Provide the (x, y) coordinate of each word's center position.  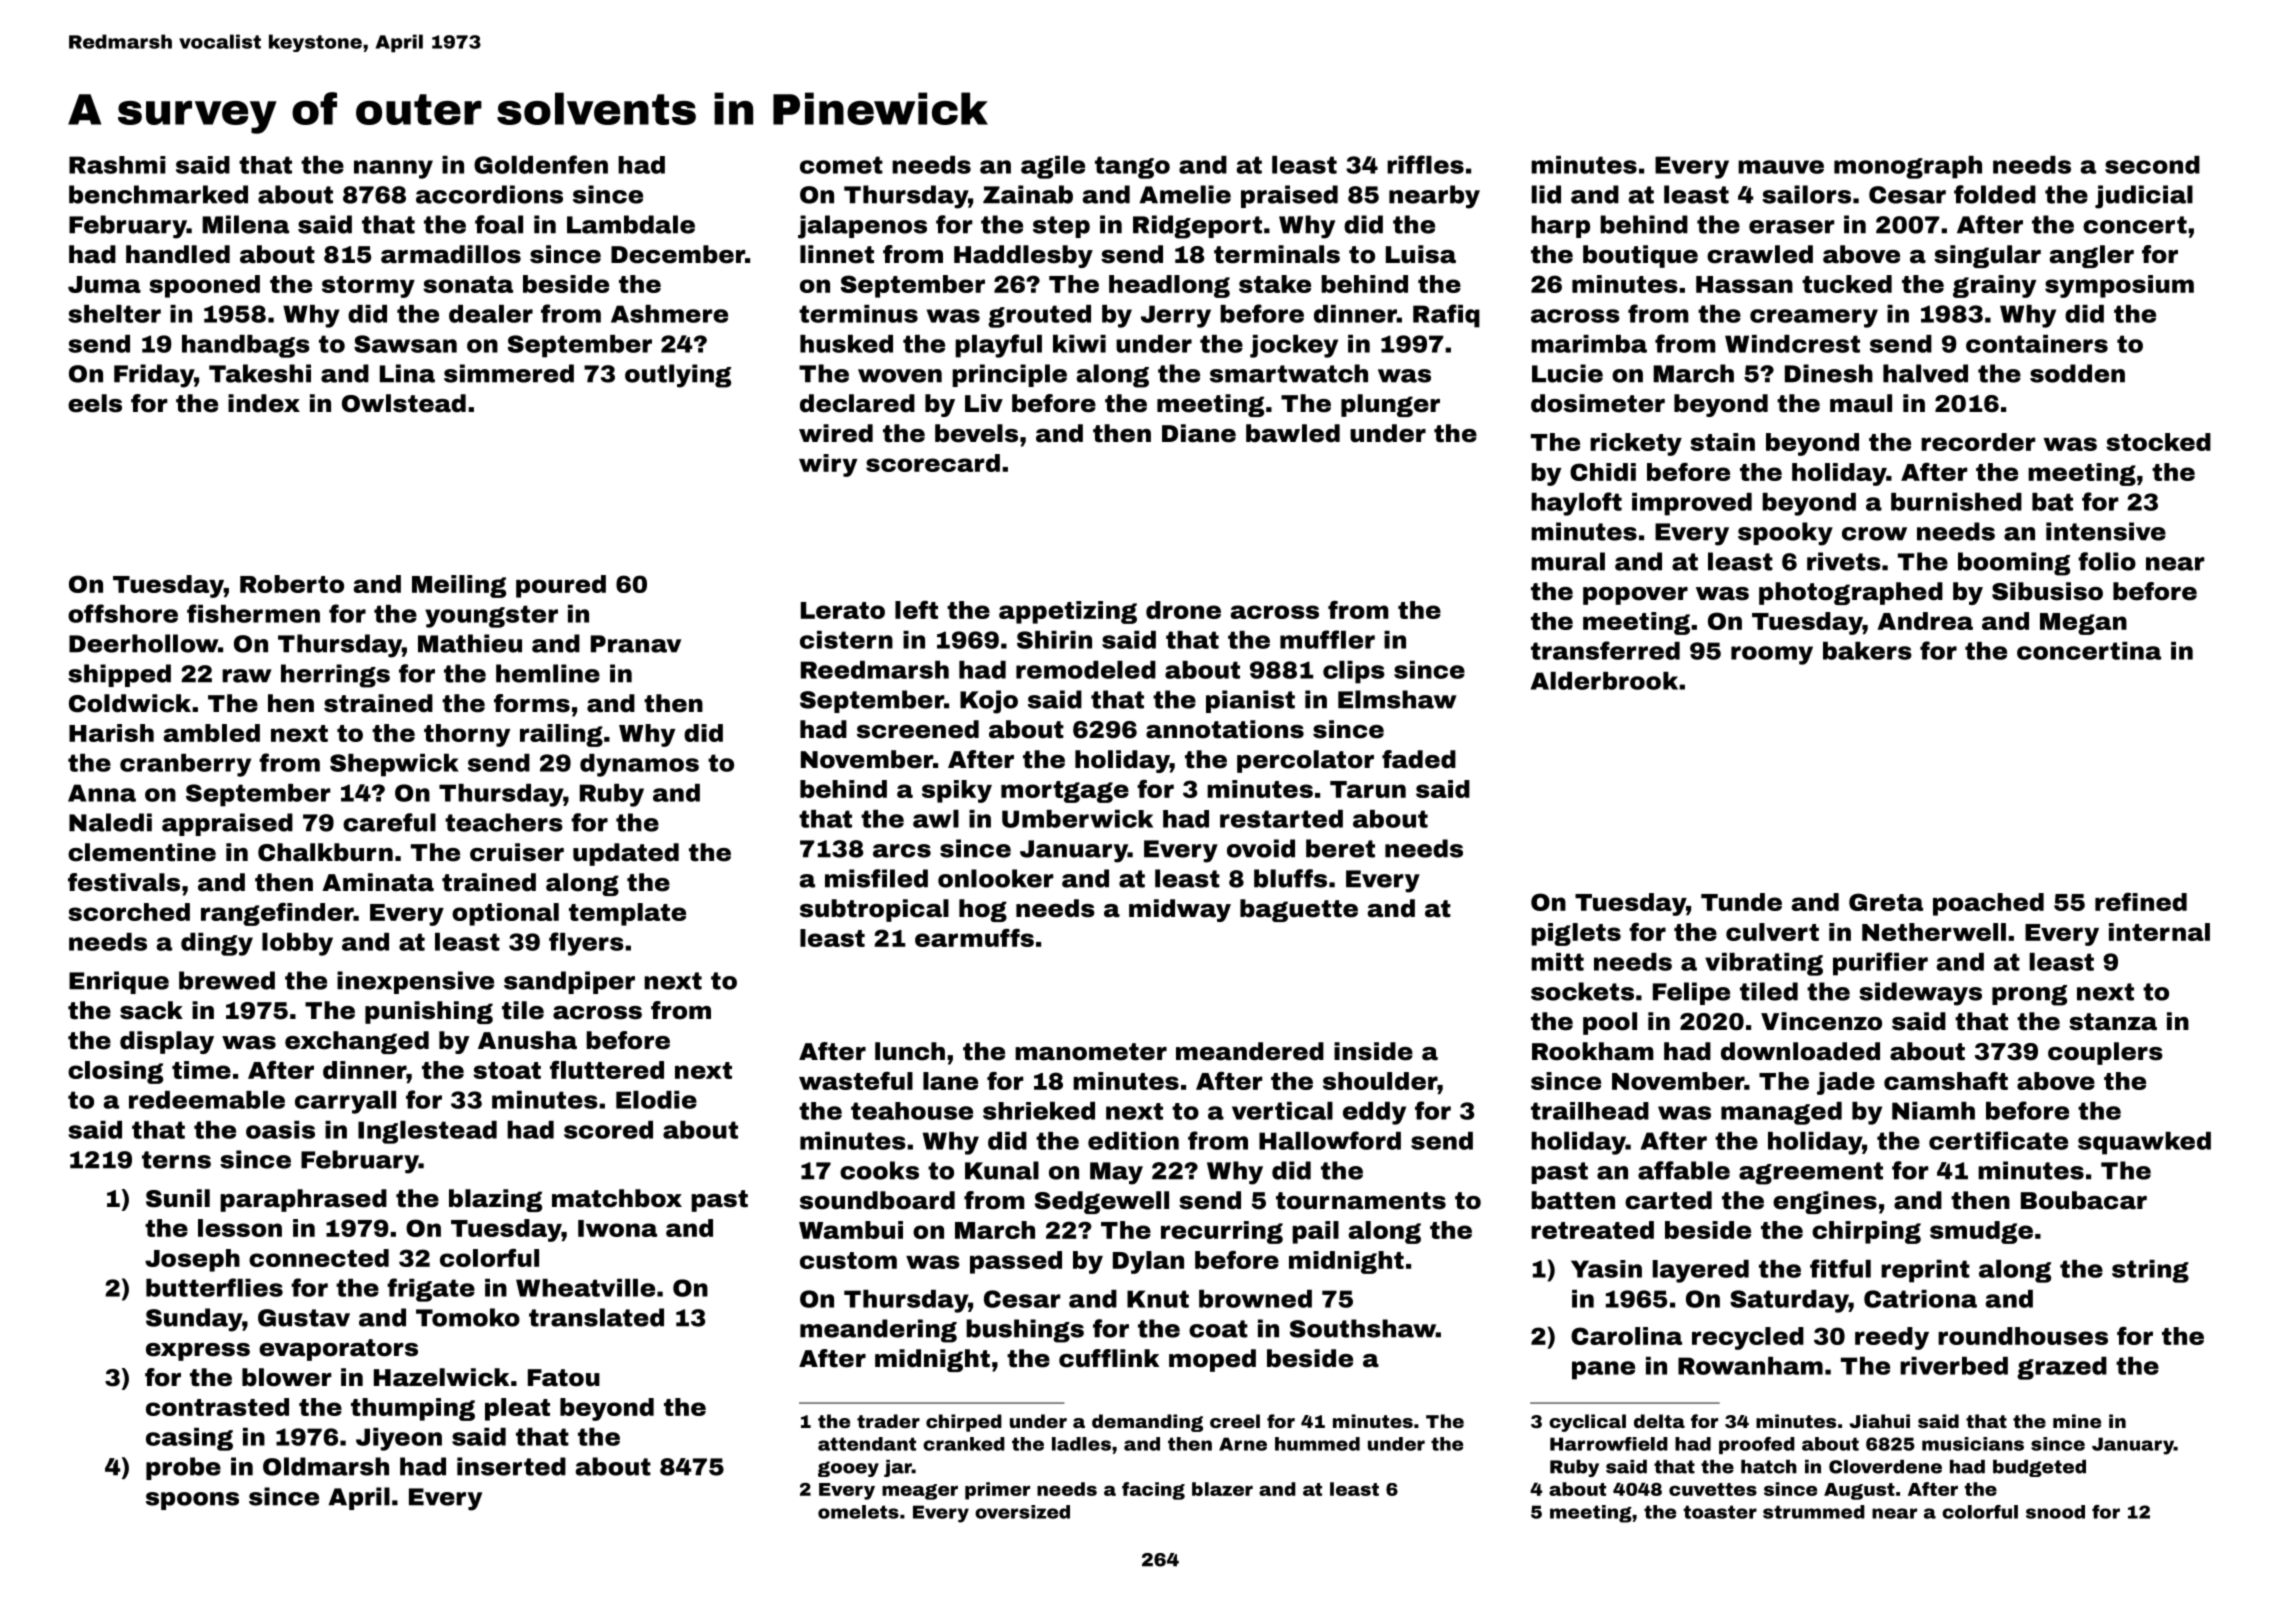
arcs (902, 851)
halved (1925, 373)
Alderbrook (1604, 681)
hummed (1317, 1444)
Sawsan (405, 344)
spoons (192, 1501)
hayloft (1576, 504)
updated (626, 854)
